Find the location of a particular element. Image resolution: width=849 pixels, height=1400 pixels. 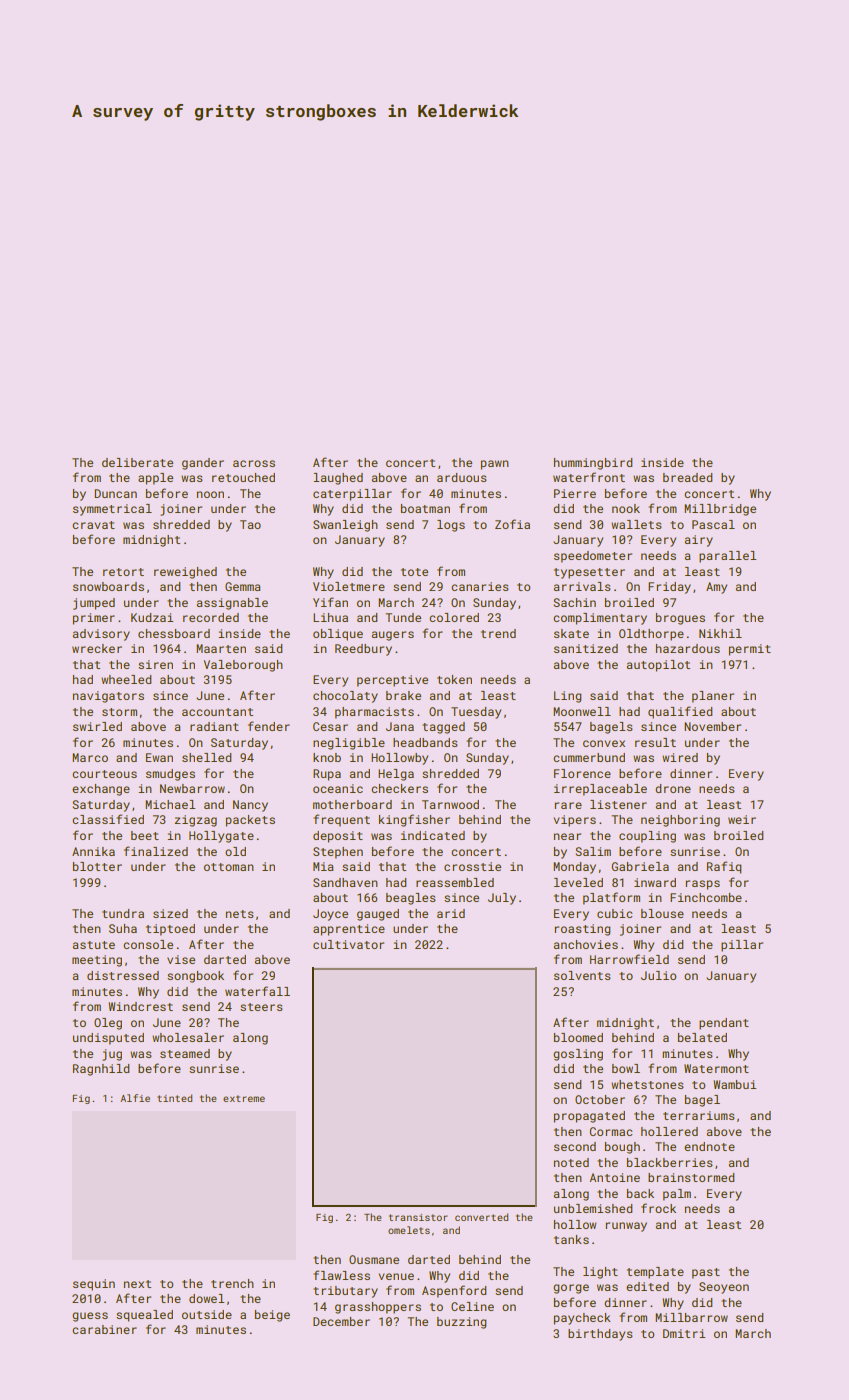

Amy is located at coordinates (716, 588).
